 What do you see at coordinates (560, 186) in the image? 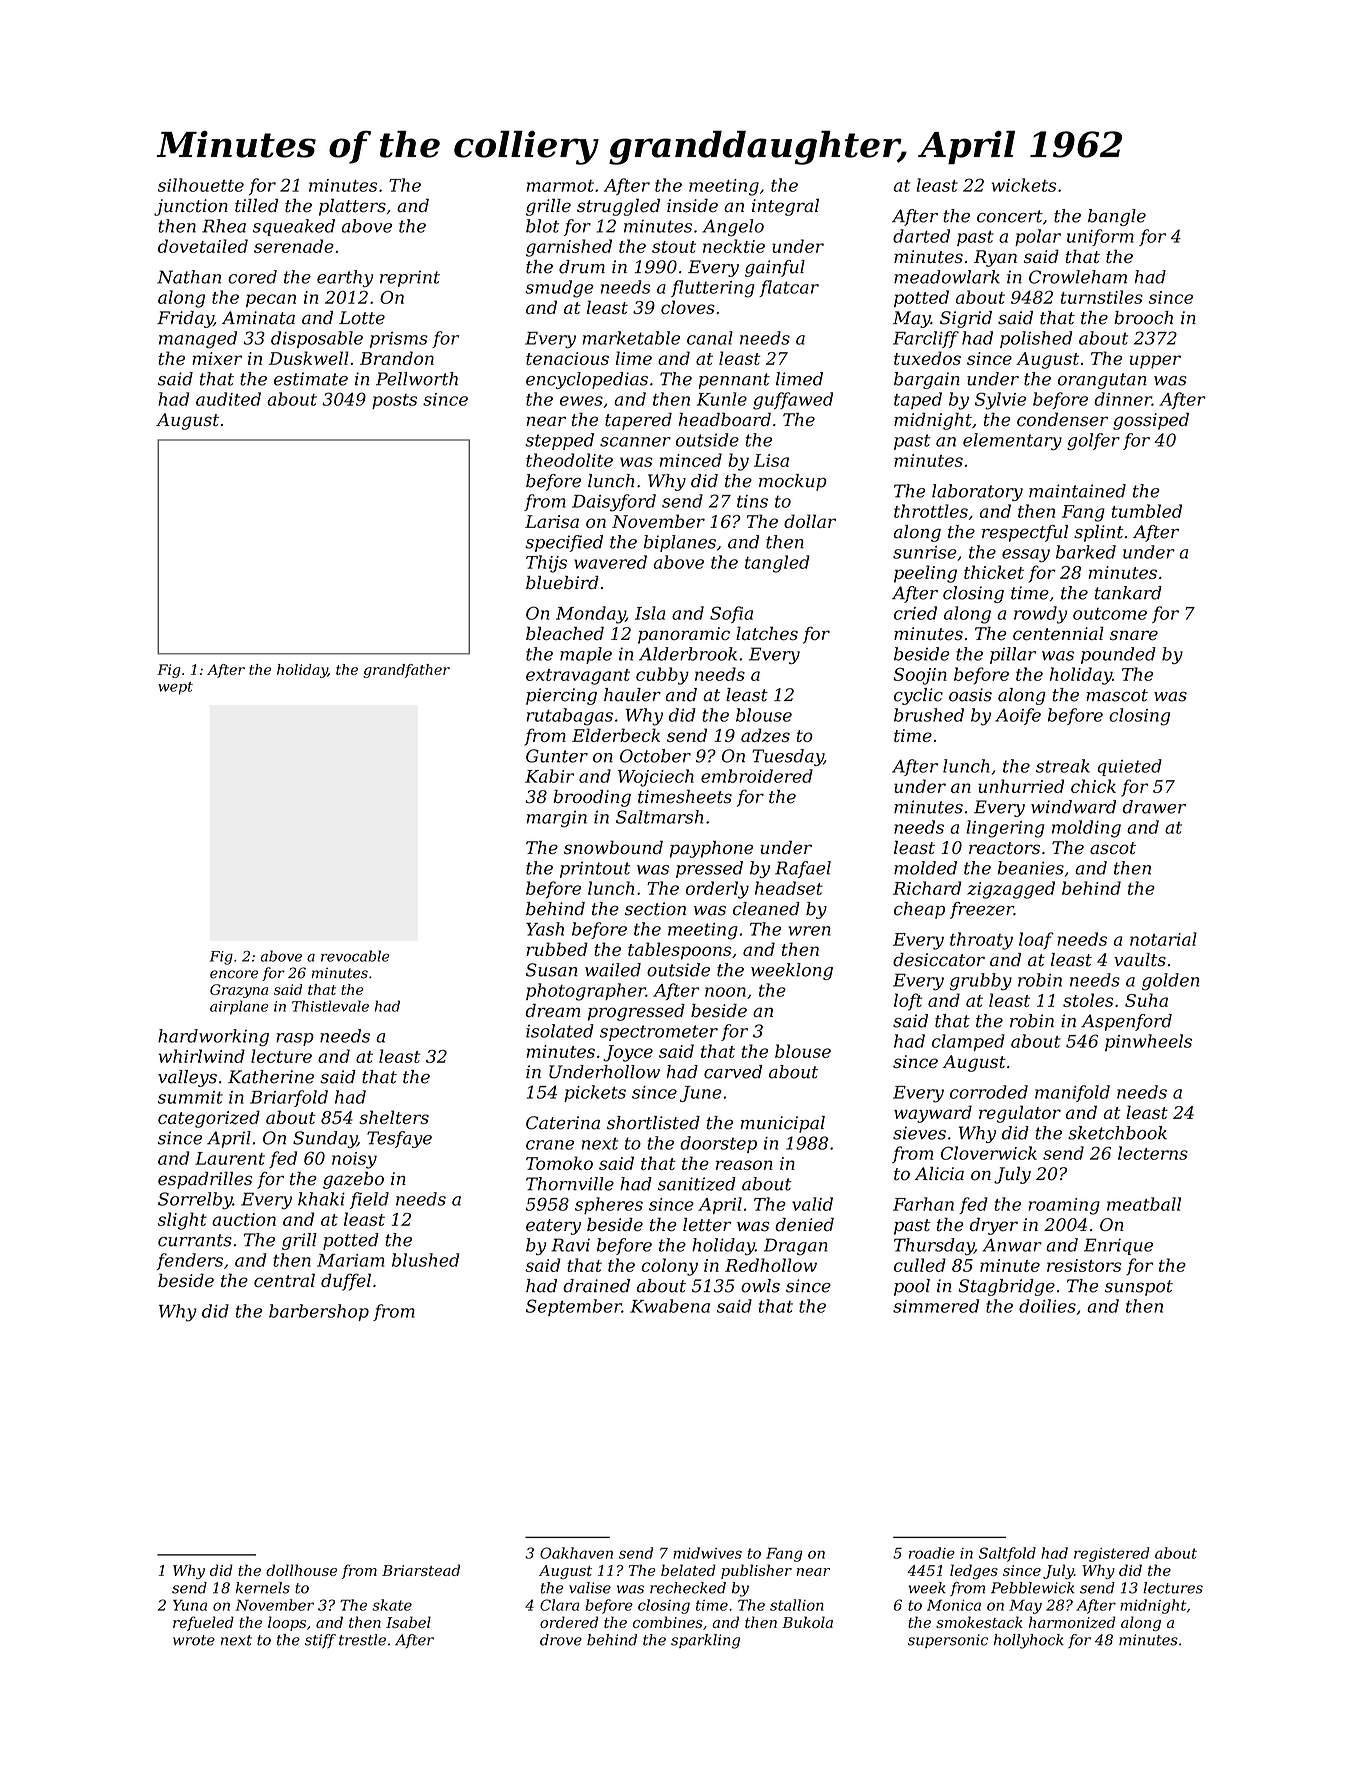
I see `marmot` at bounding box center [560, 186].
